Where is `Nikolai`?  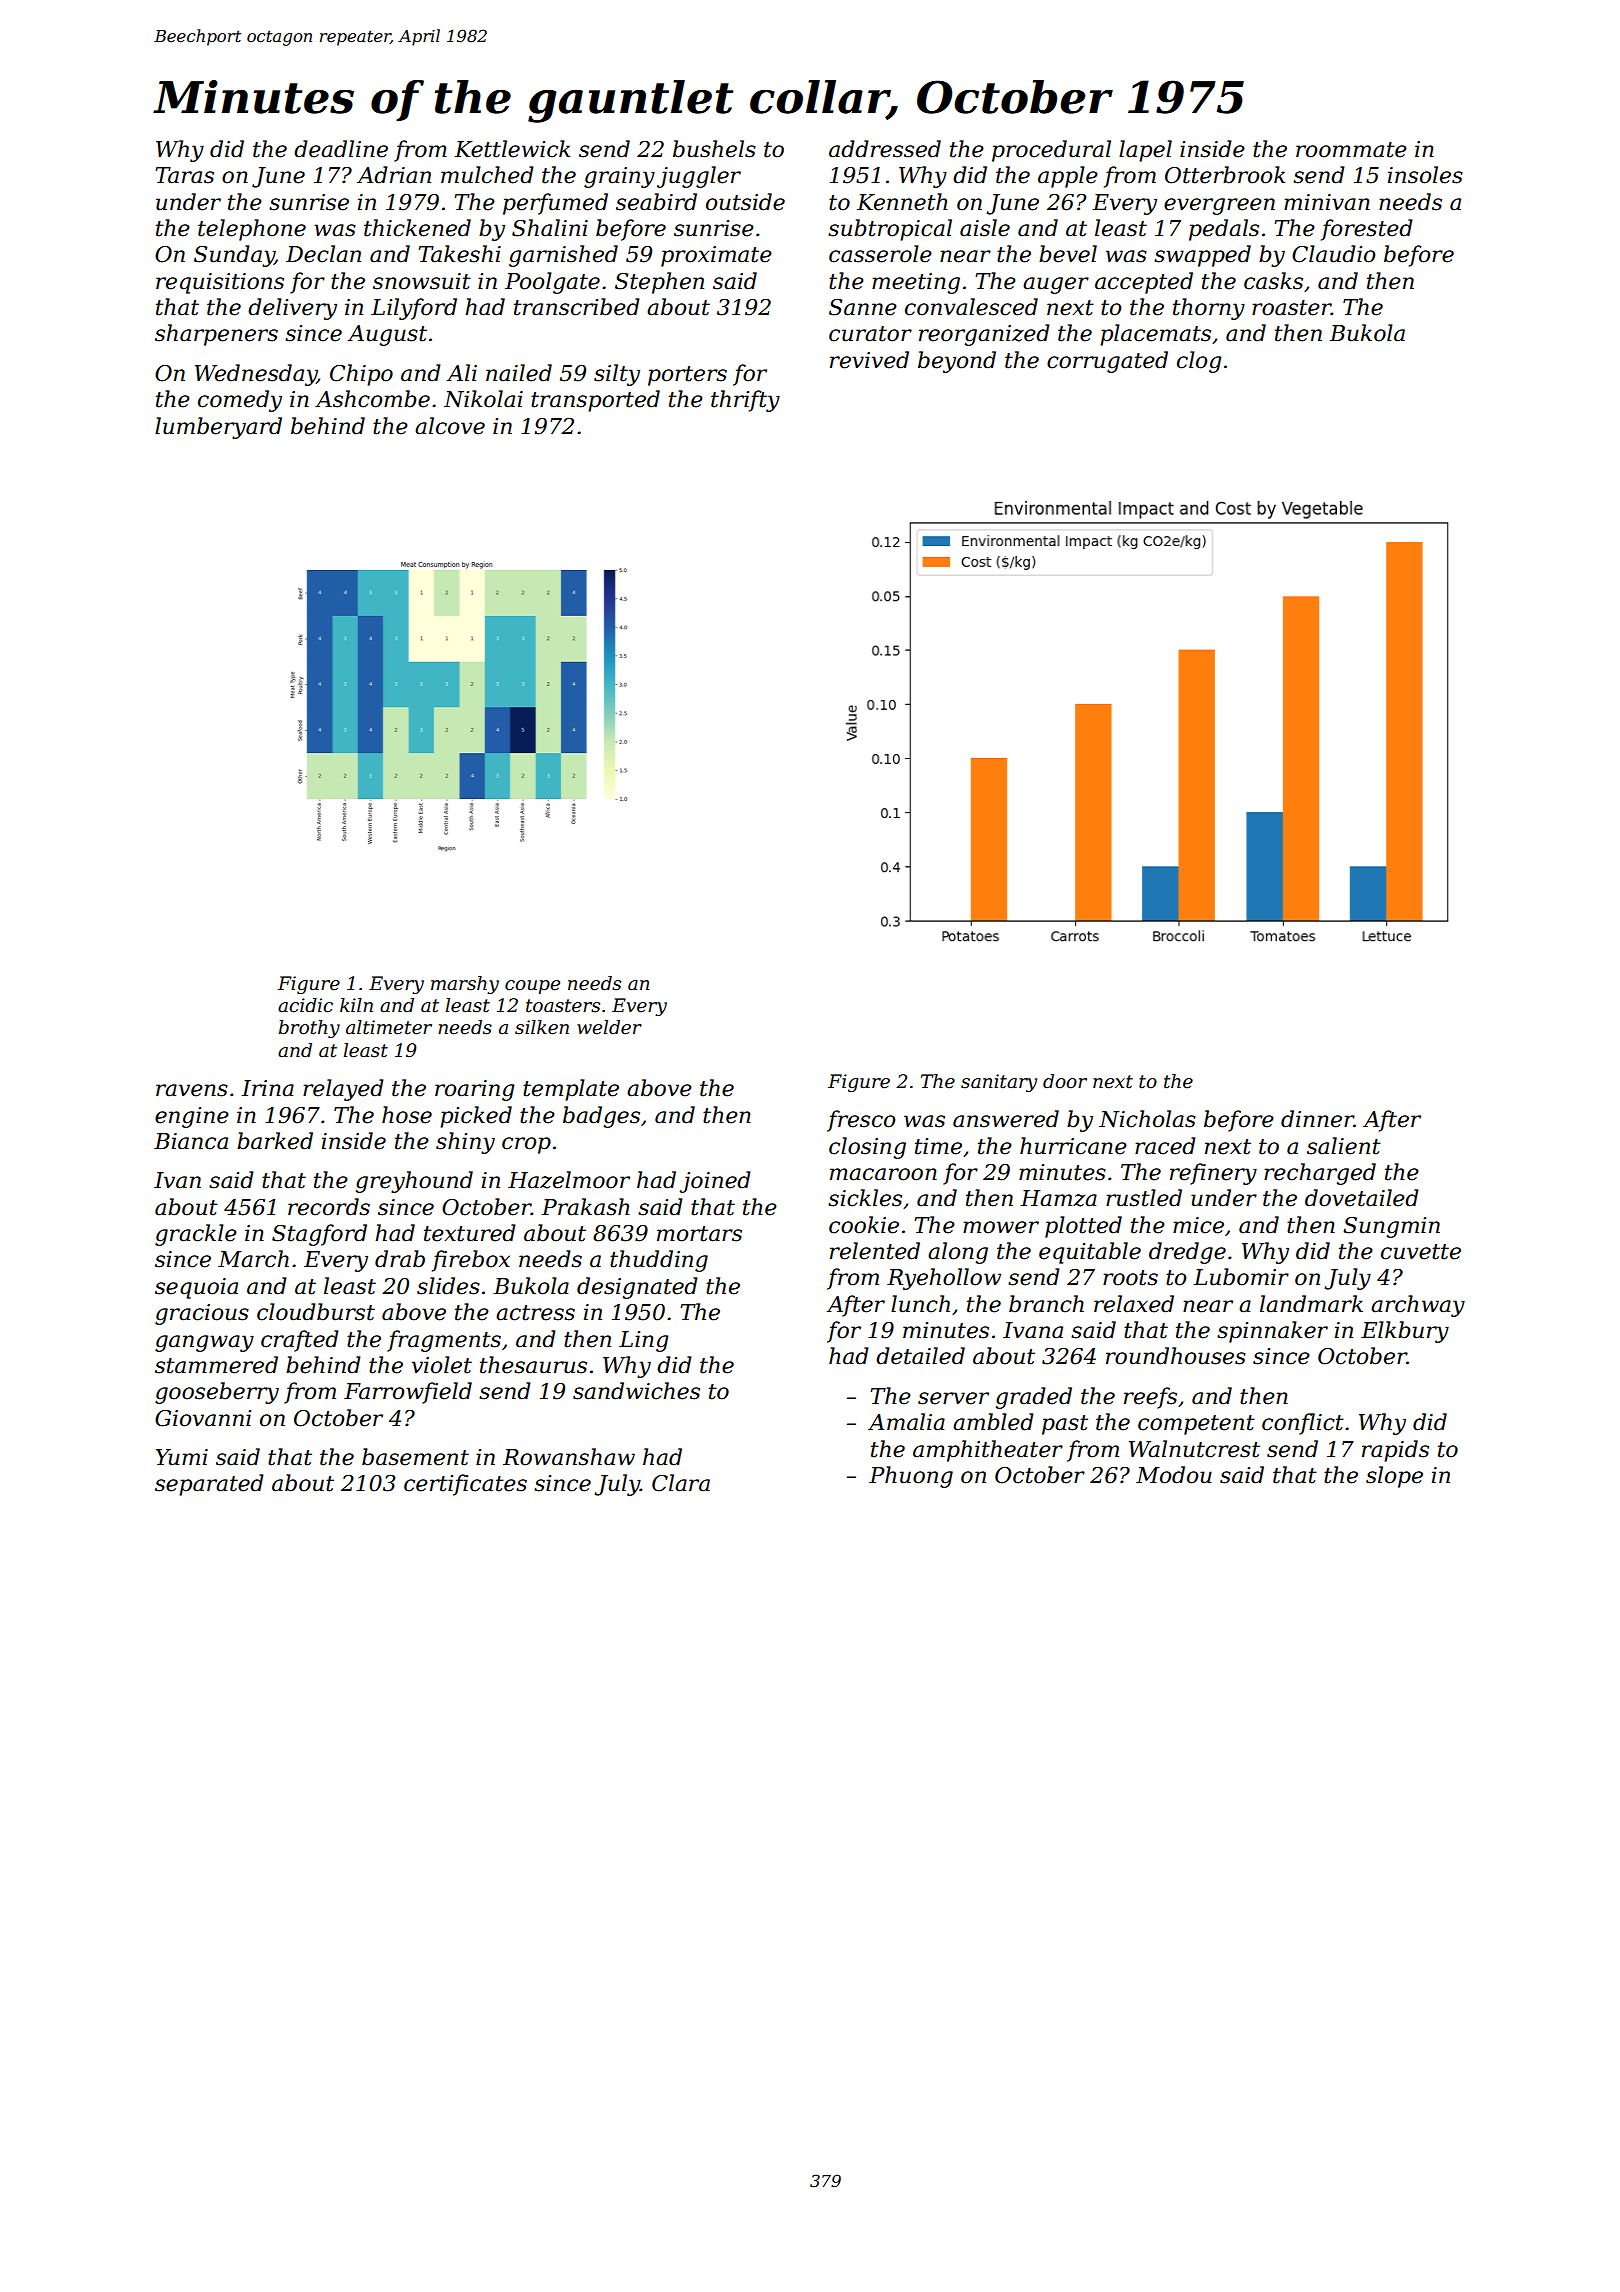
Nikolai is located at coordinates (483, 399).
